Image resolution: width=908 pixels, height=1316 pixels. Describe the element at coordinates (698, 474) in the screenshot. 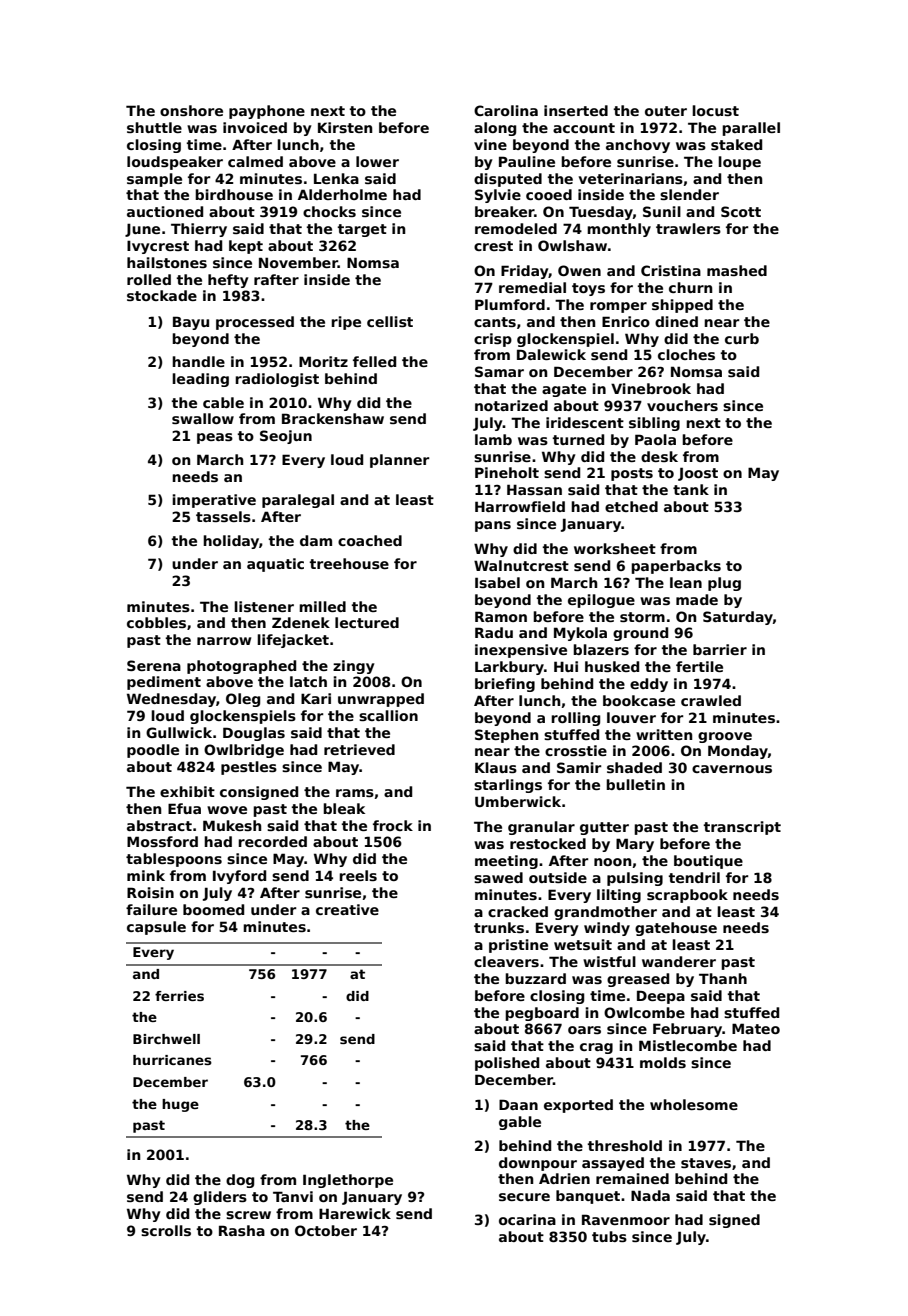

I see `Joost` at that location.
